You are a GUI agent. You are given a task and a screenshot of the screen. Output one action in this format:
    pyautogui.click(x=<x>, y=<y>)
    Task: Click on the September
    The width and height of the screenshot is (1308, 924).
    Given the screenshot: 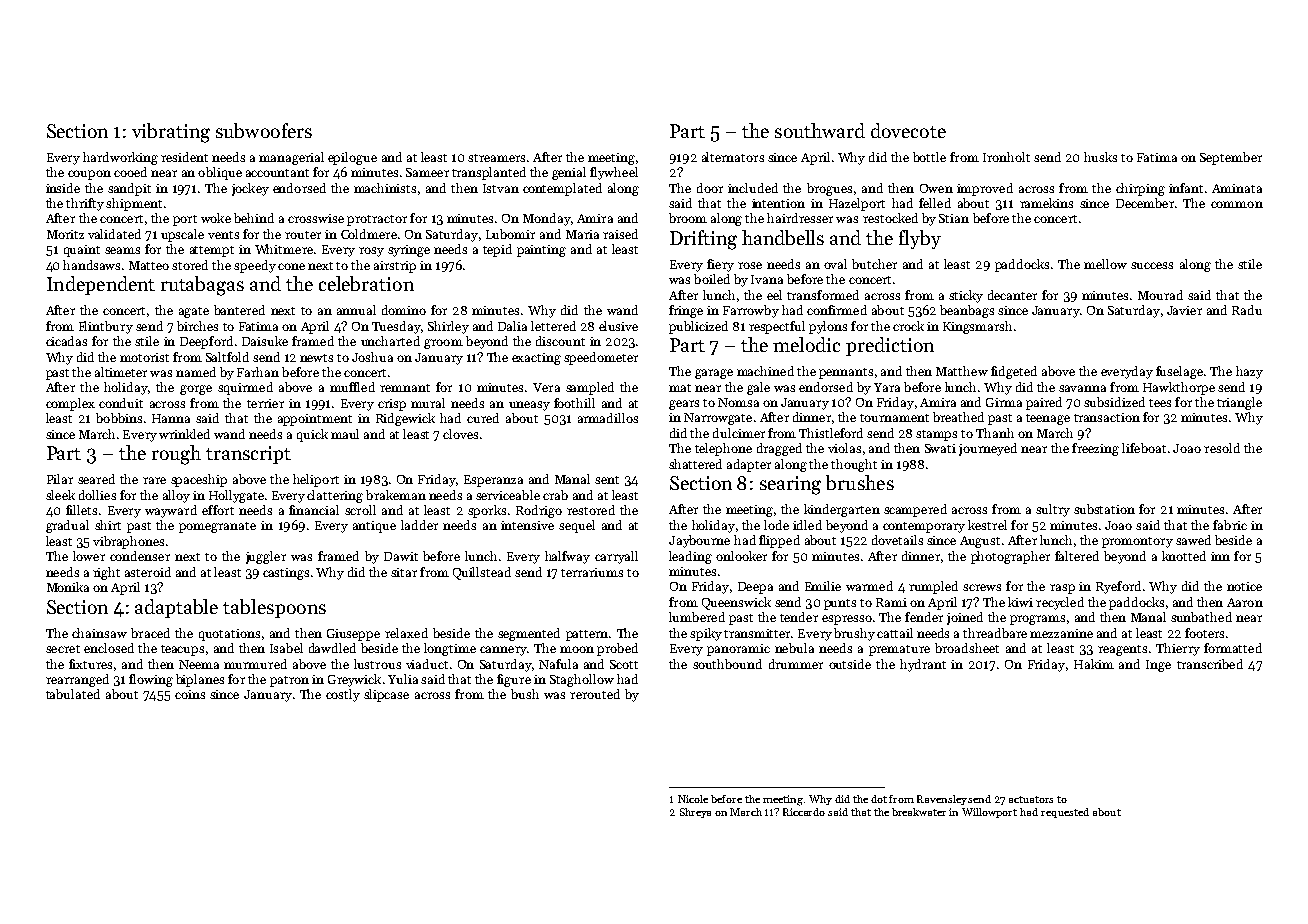 What is the action you would take?
    pyautogui.click(x=1231, y=158)
